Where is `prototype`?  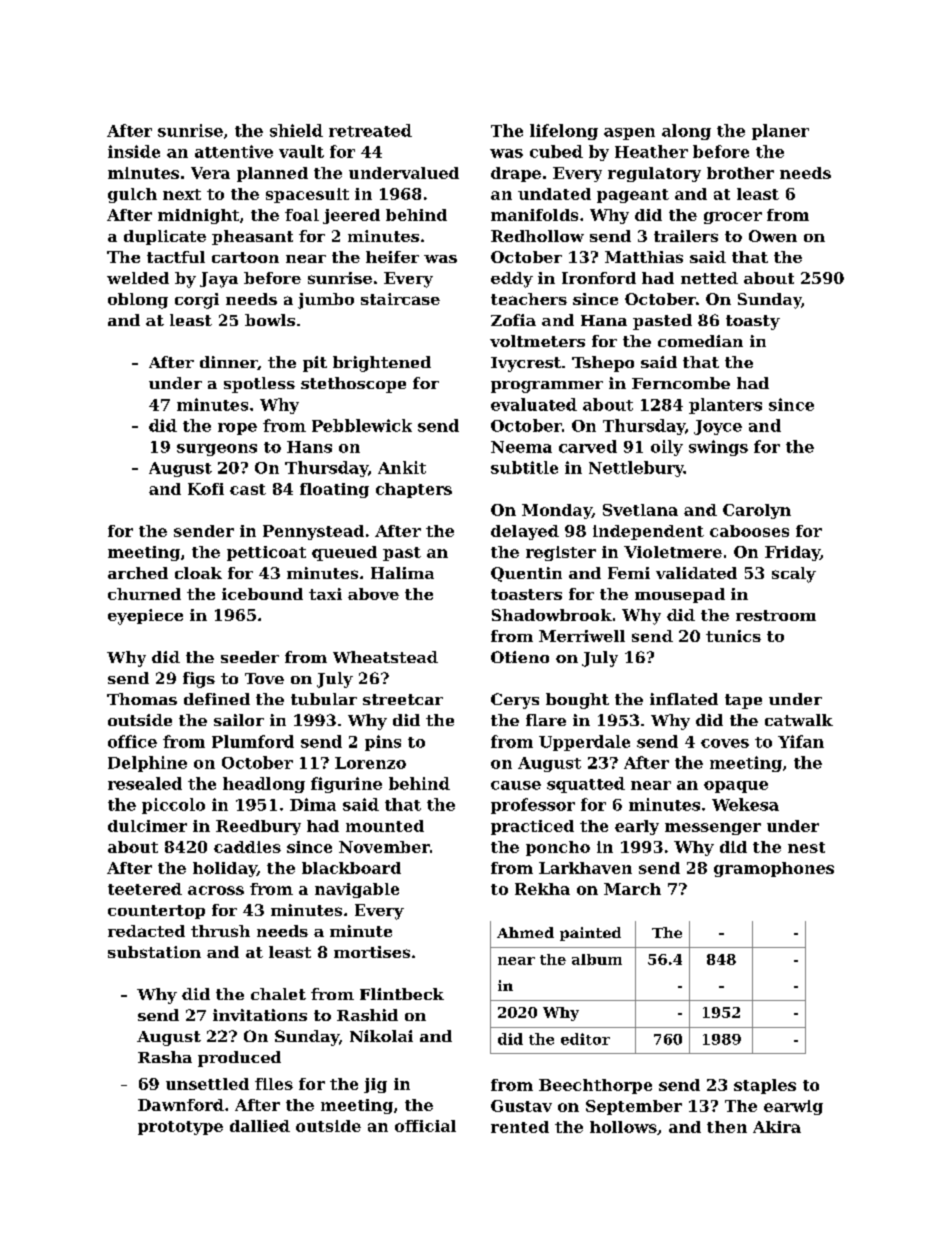
prototype is located at coordinates (180, 1128).
